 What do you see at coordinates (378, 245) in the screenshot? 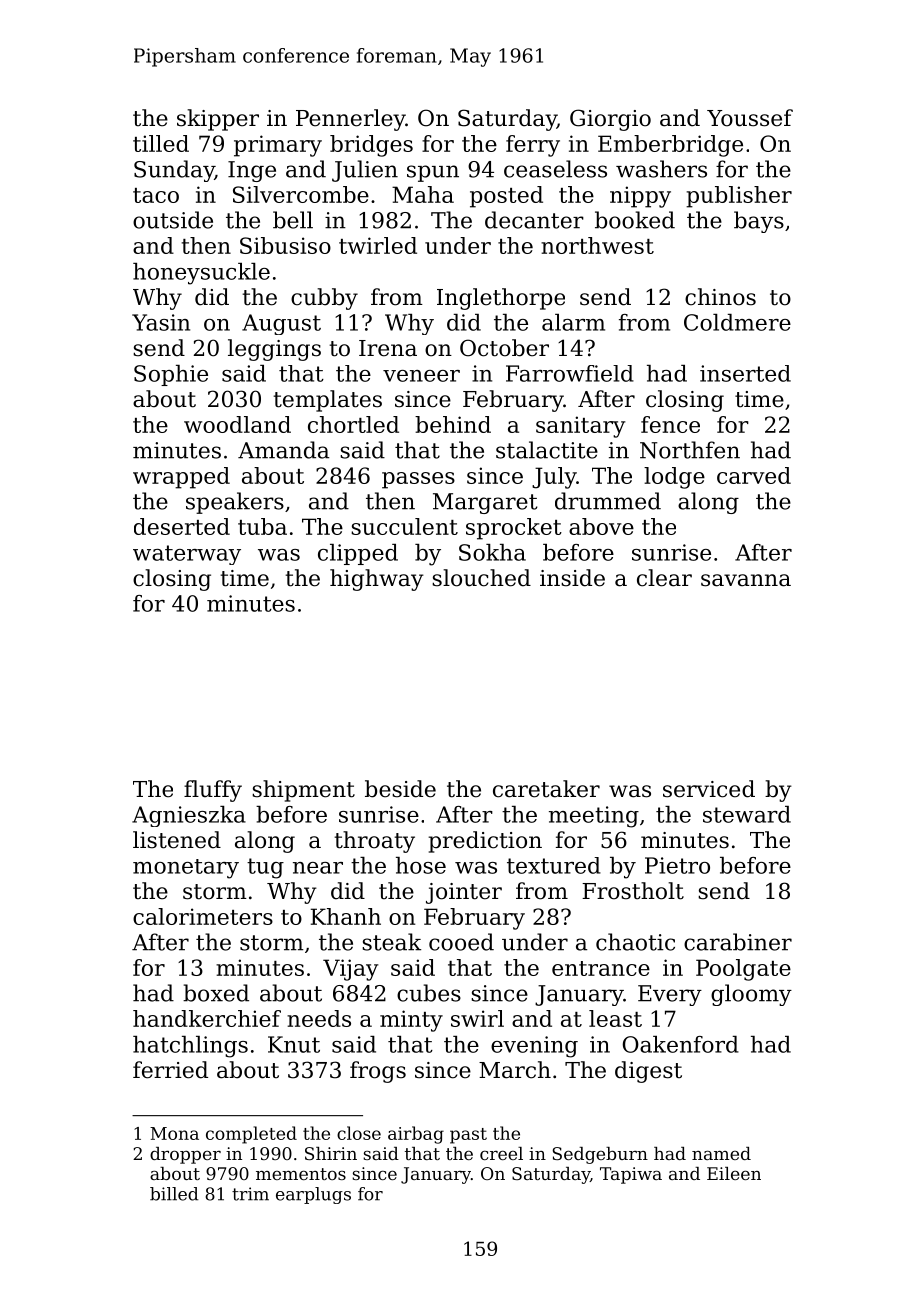
I see `twirled` at bounding box center [378, 245].
